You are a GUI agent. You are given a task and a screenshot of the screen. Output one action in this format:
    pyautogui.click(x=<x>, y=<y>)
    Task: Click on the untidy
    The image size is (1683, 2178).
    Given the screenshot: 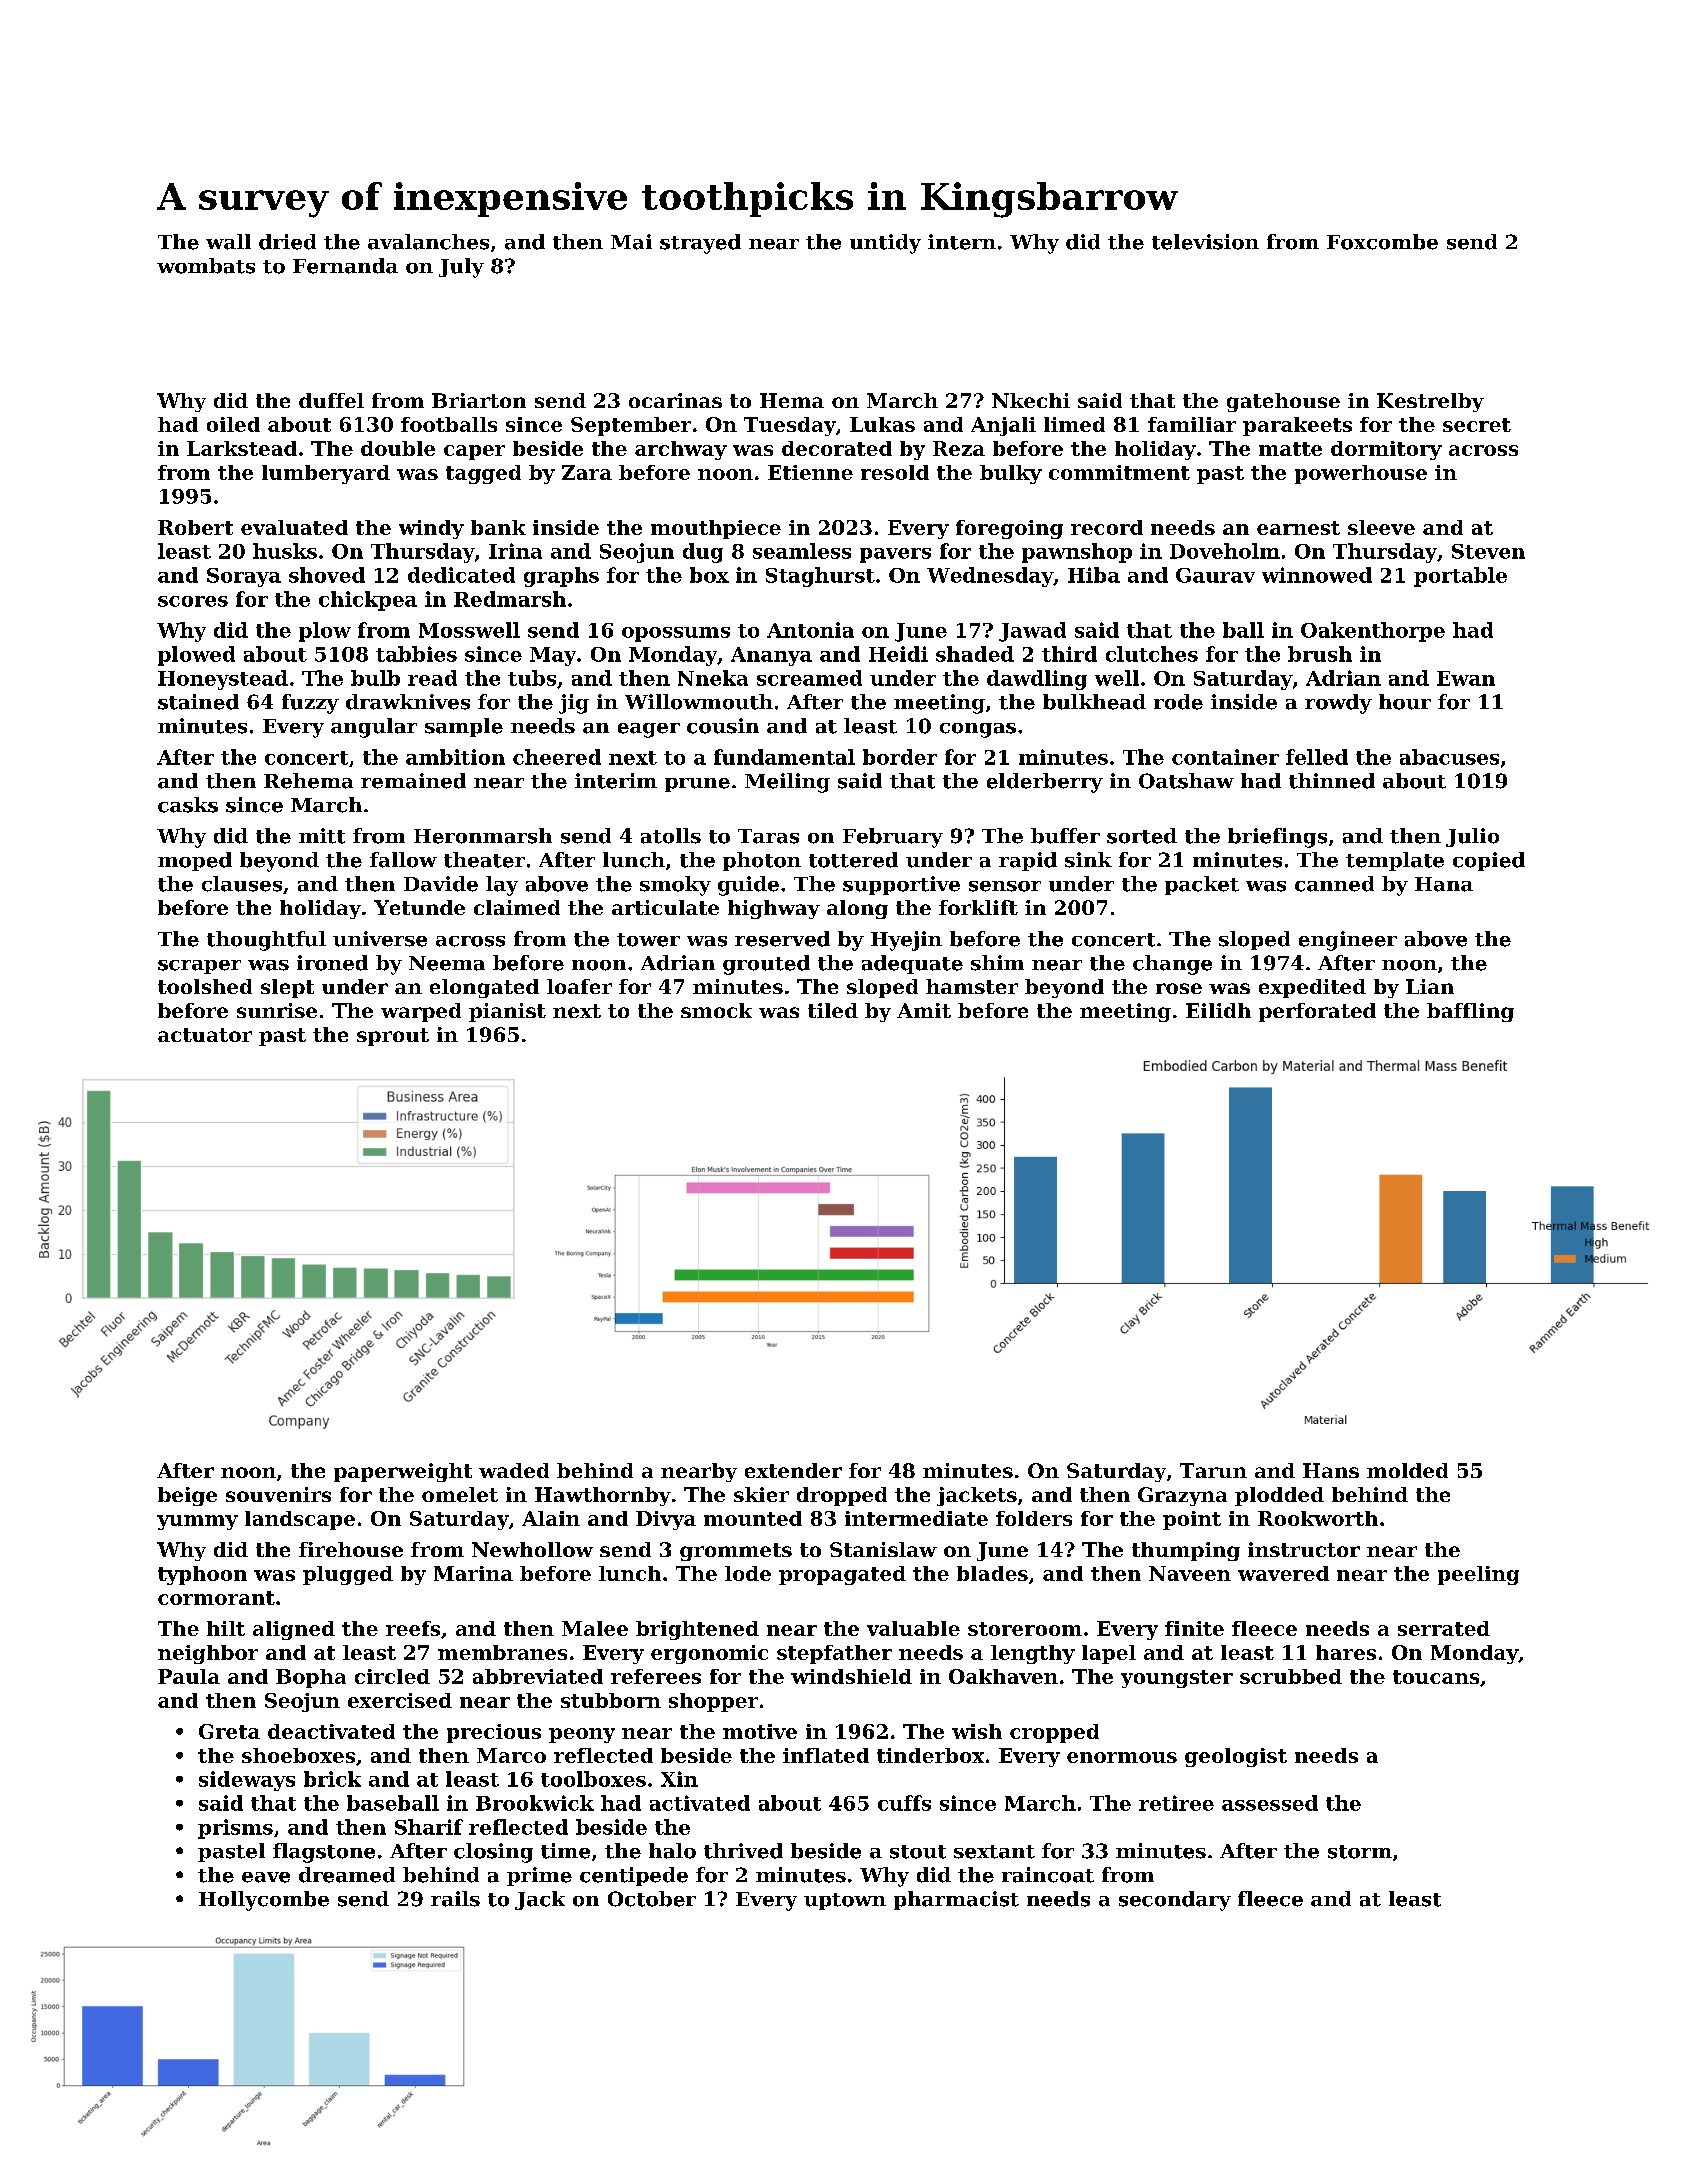 What is the action you would take?
    pyautogui.click(x=885, y=244)
